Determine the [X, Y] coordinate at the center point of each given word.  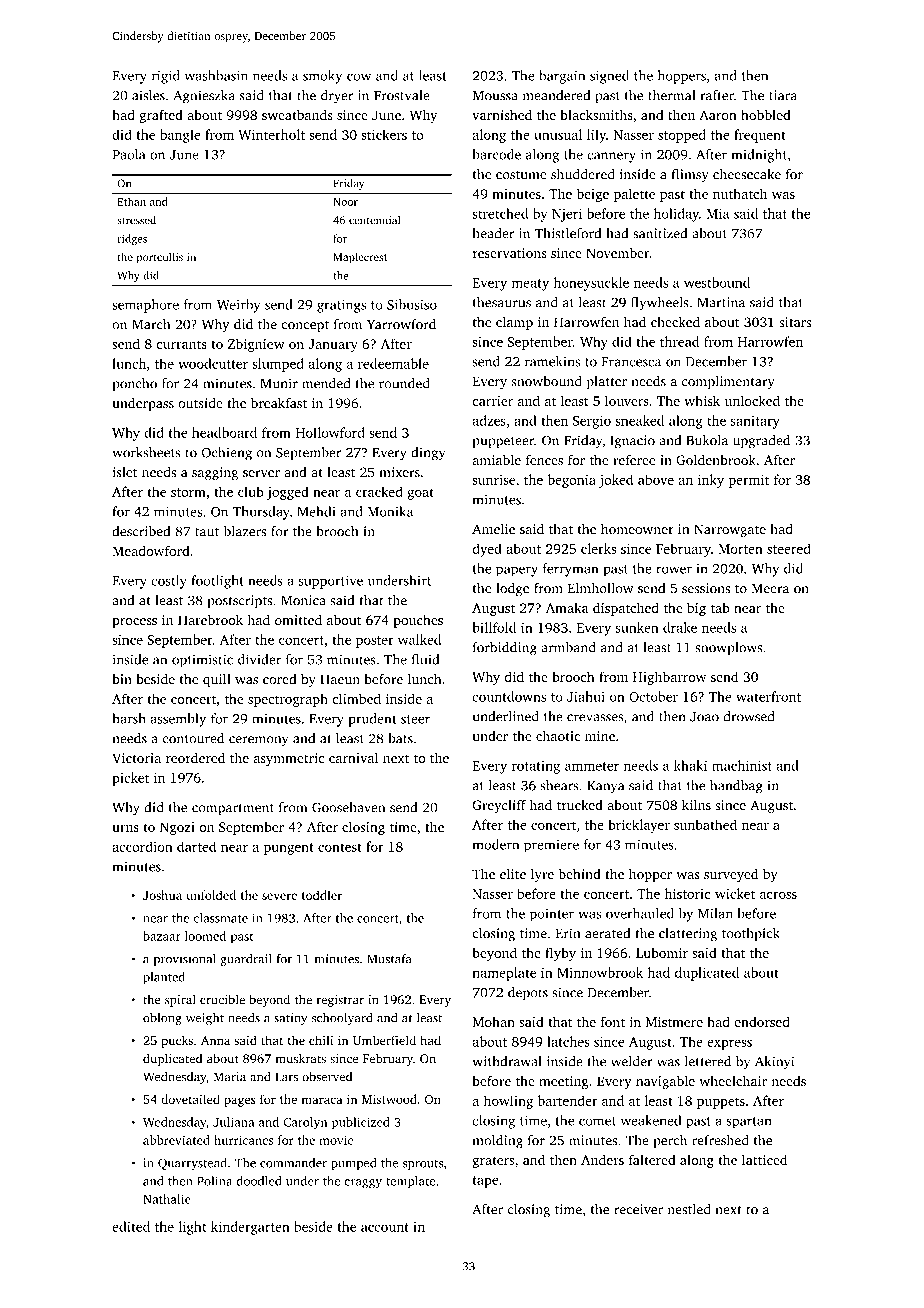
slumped [278, 365]
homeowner [637, 529]
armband [568, 647]
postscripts [239, 601]
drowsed [748, 716]
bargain [562, 77]
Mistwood [389, 1099]
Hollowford [330, 432]
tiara [783, 95]
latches [568, 1041]
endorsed [762, 1021]
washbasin [216, 75]
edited [131, 1226]
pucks [177, 1041]
